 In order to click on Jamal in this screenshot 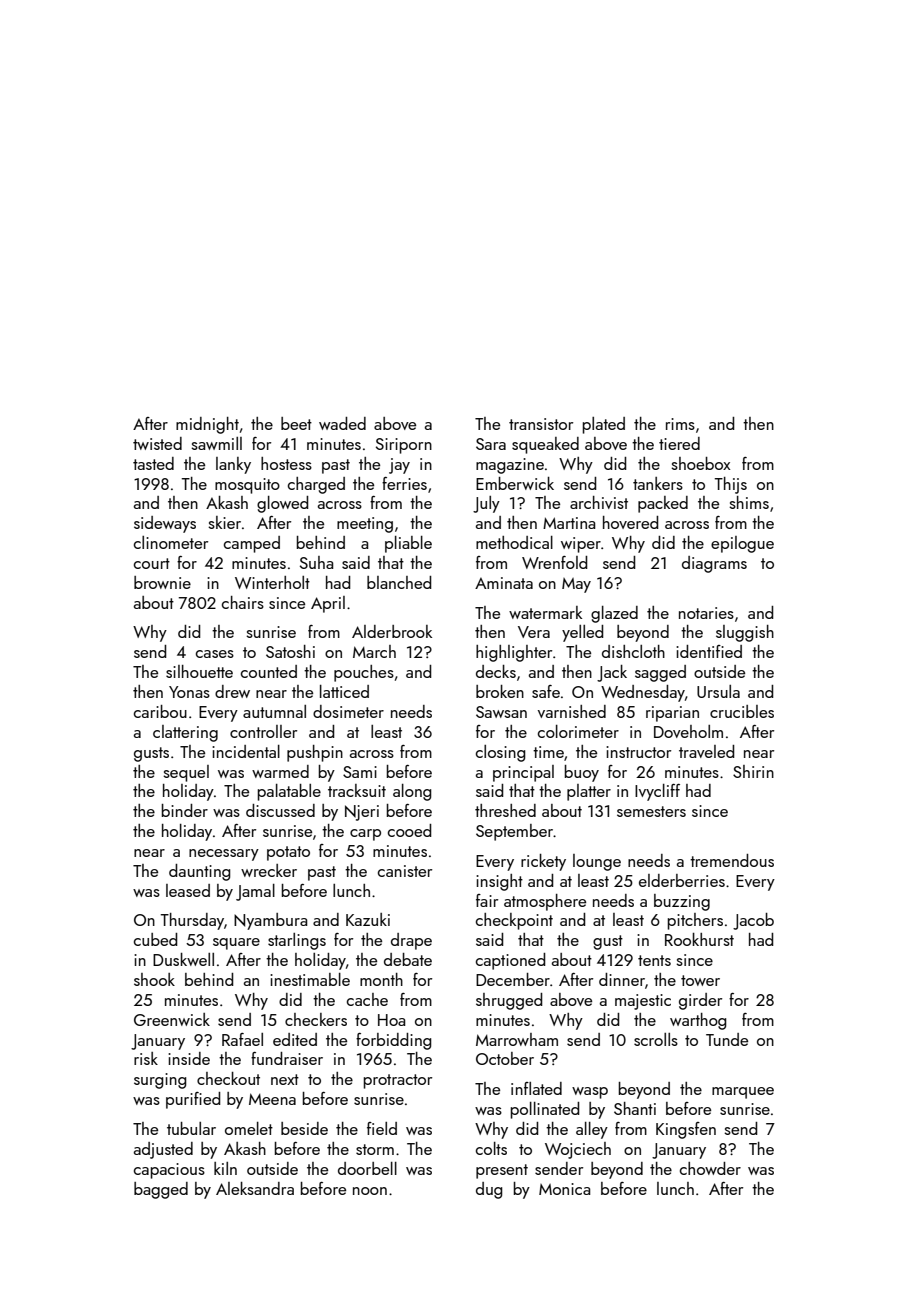, I will do `click(255, 892)`.
